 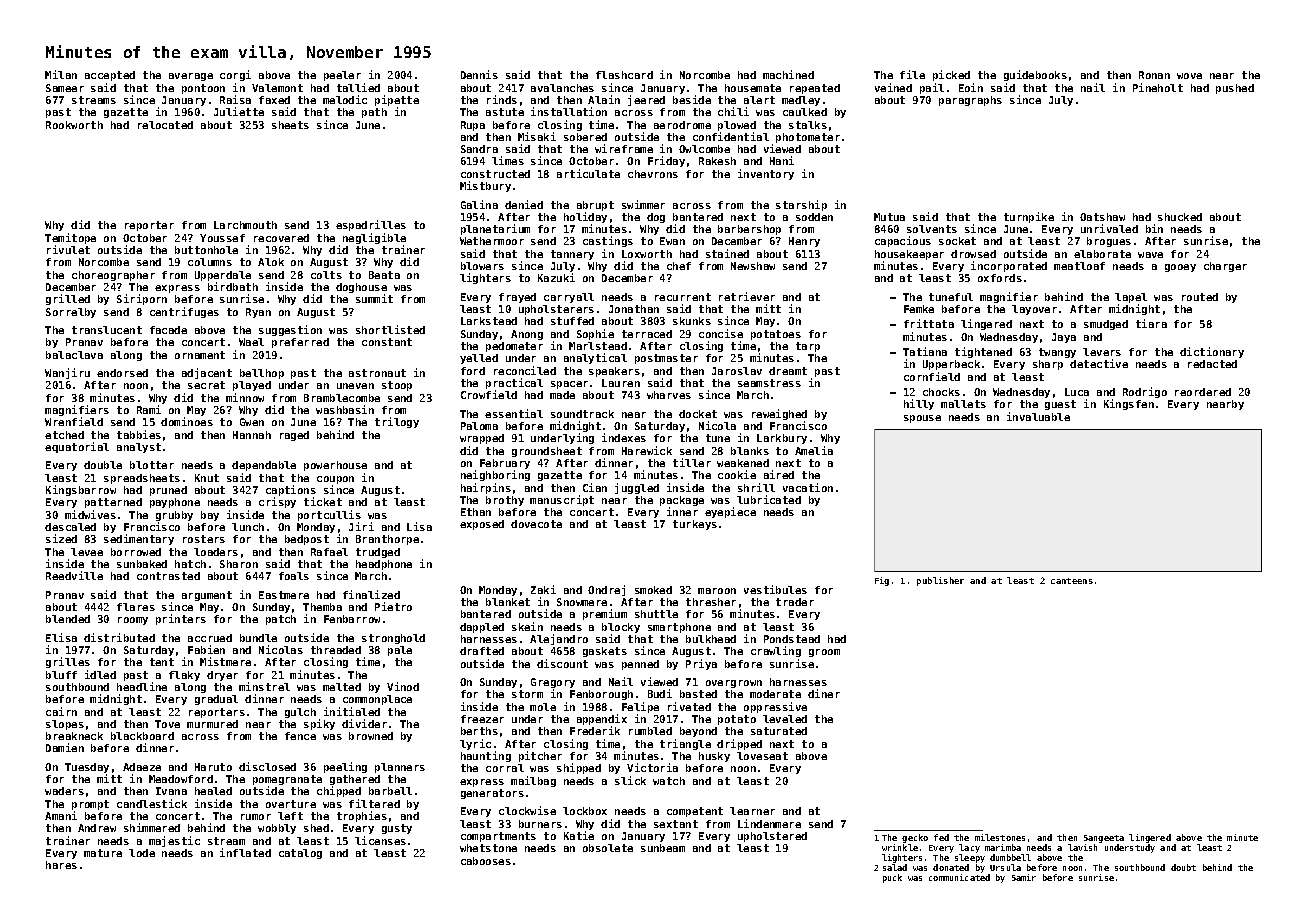 I want to click on meatloaf, so click(x=1079, y=266).
